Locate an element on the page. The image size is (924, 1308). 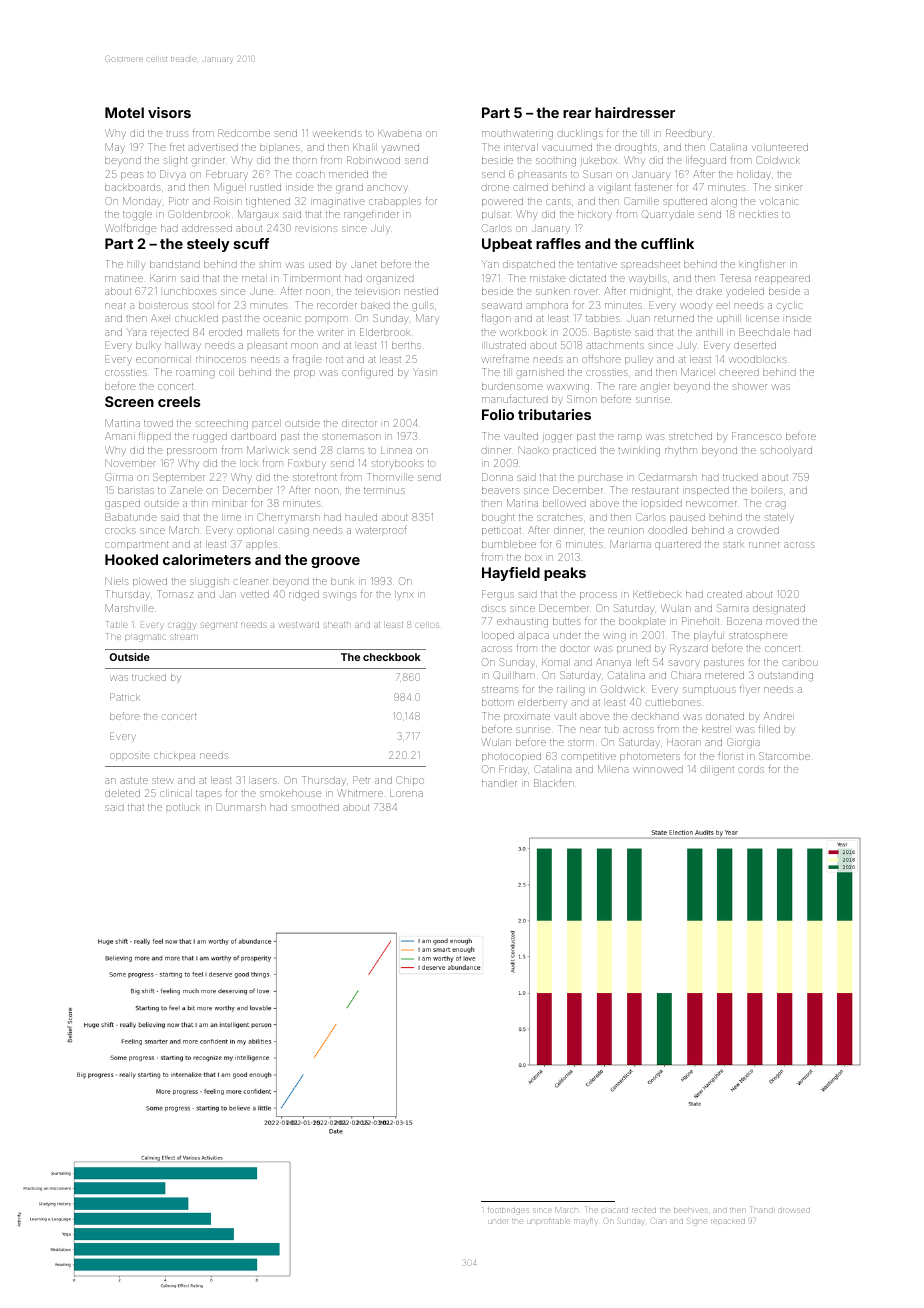
Milena is located at coordinates (613, 769).
